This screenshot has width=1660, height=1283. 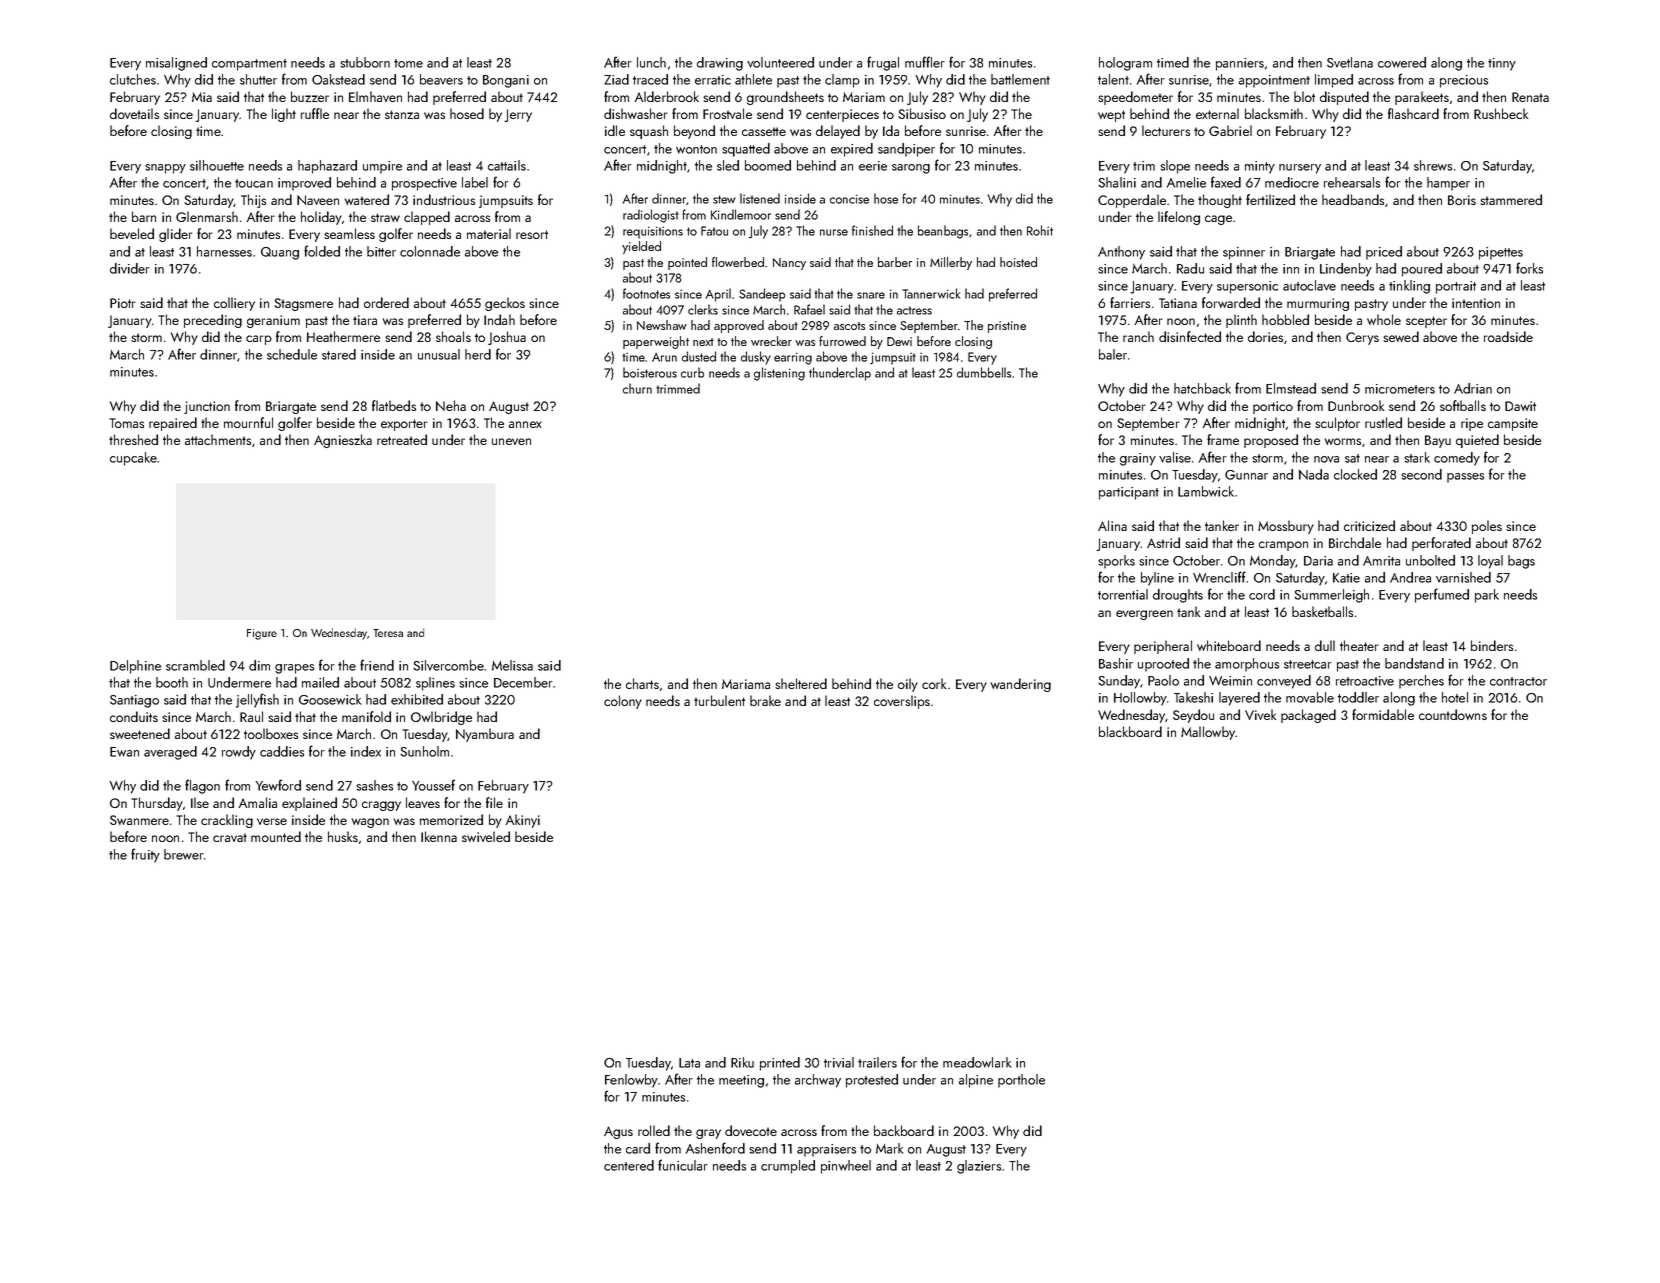 What do you see at coordinates (1487, 527) in the screenshot?
I see `poles` at bounding box center [1487, 527].
